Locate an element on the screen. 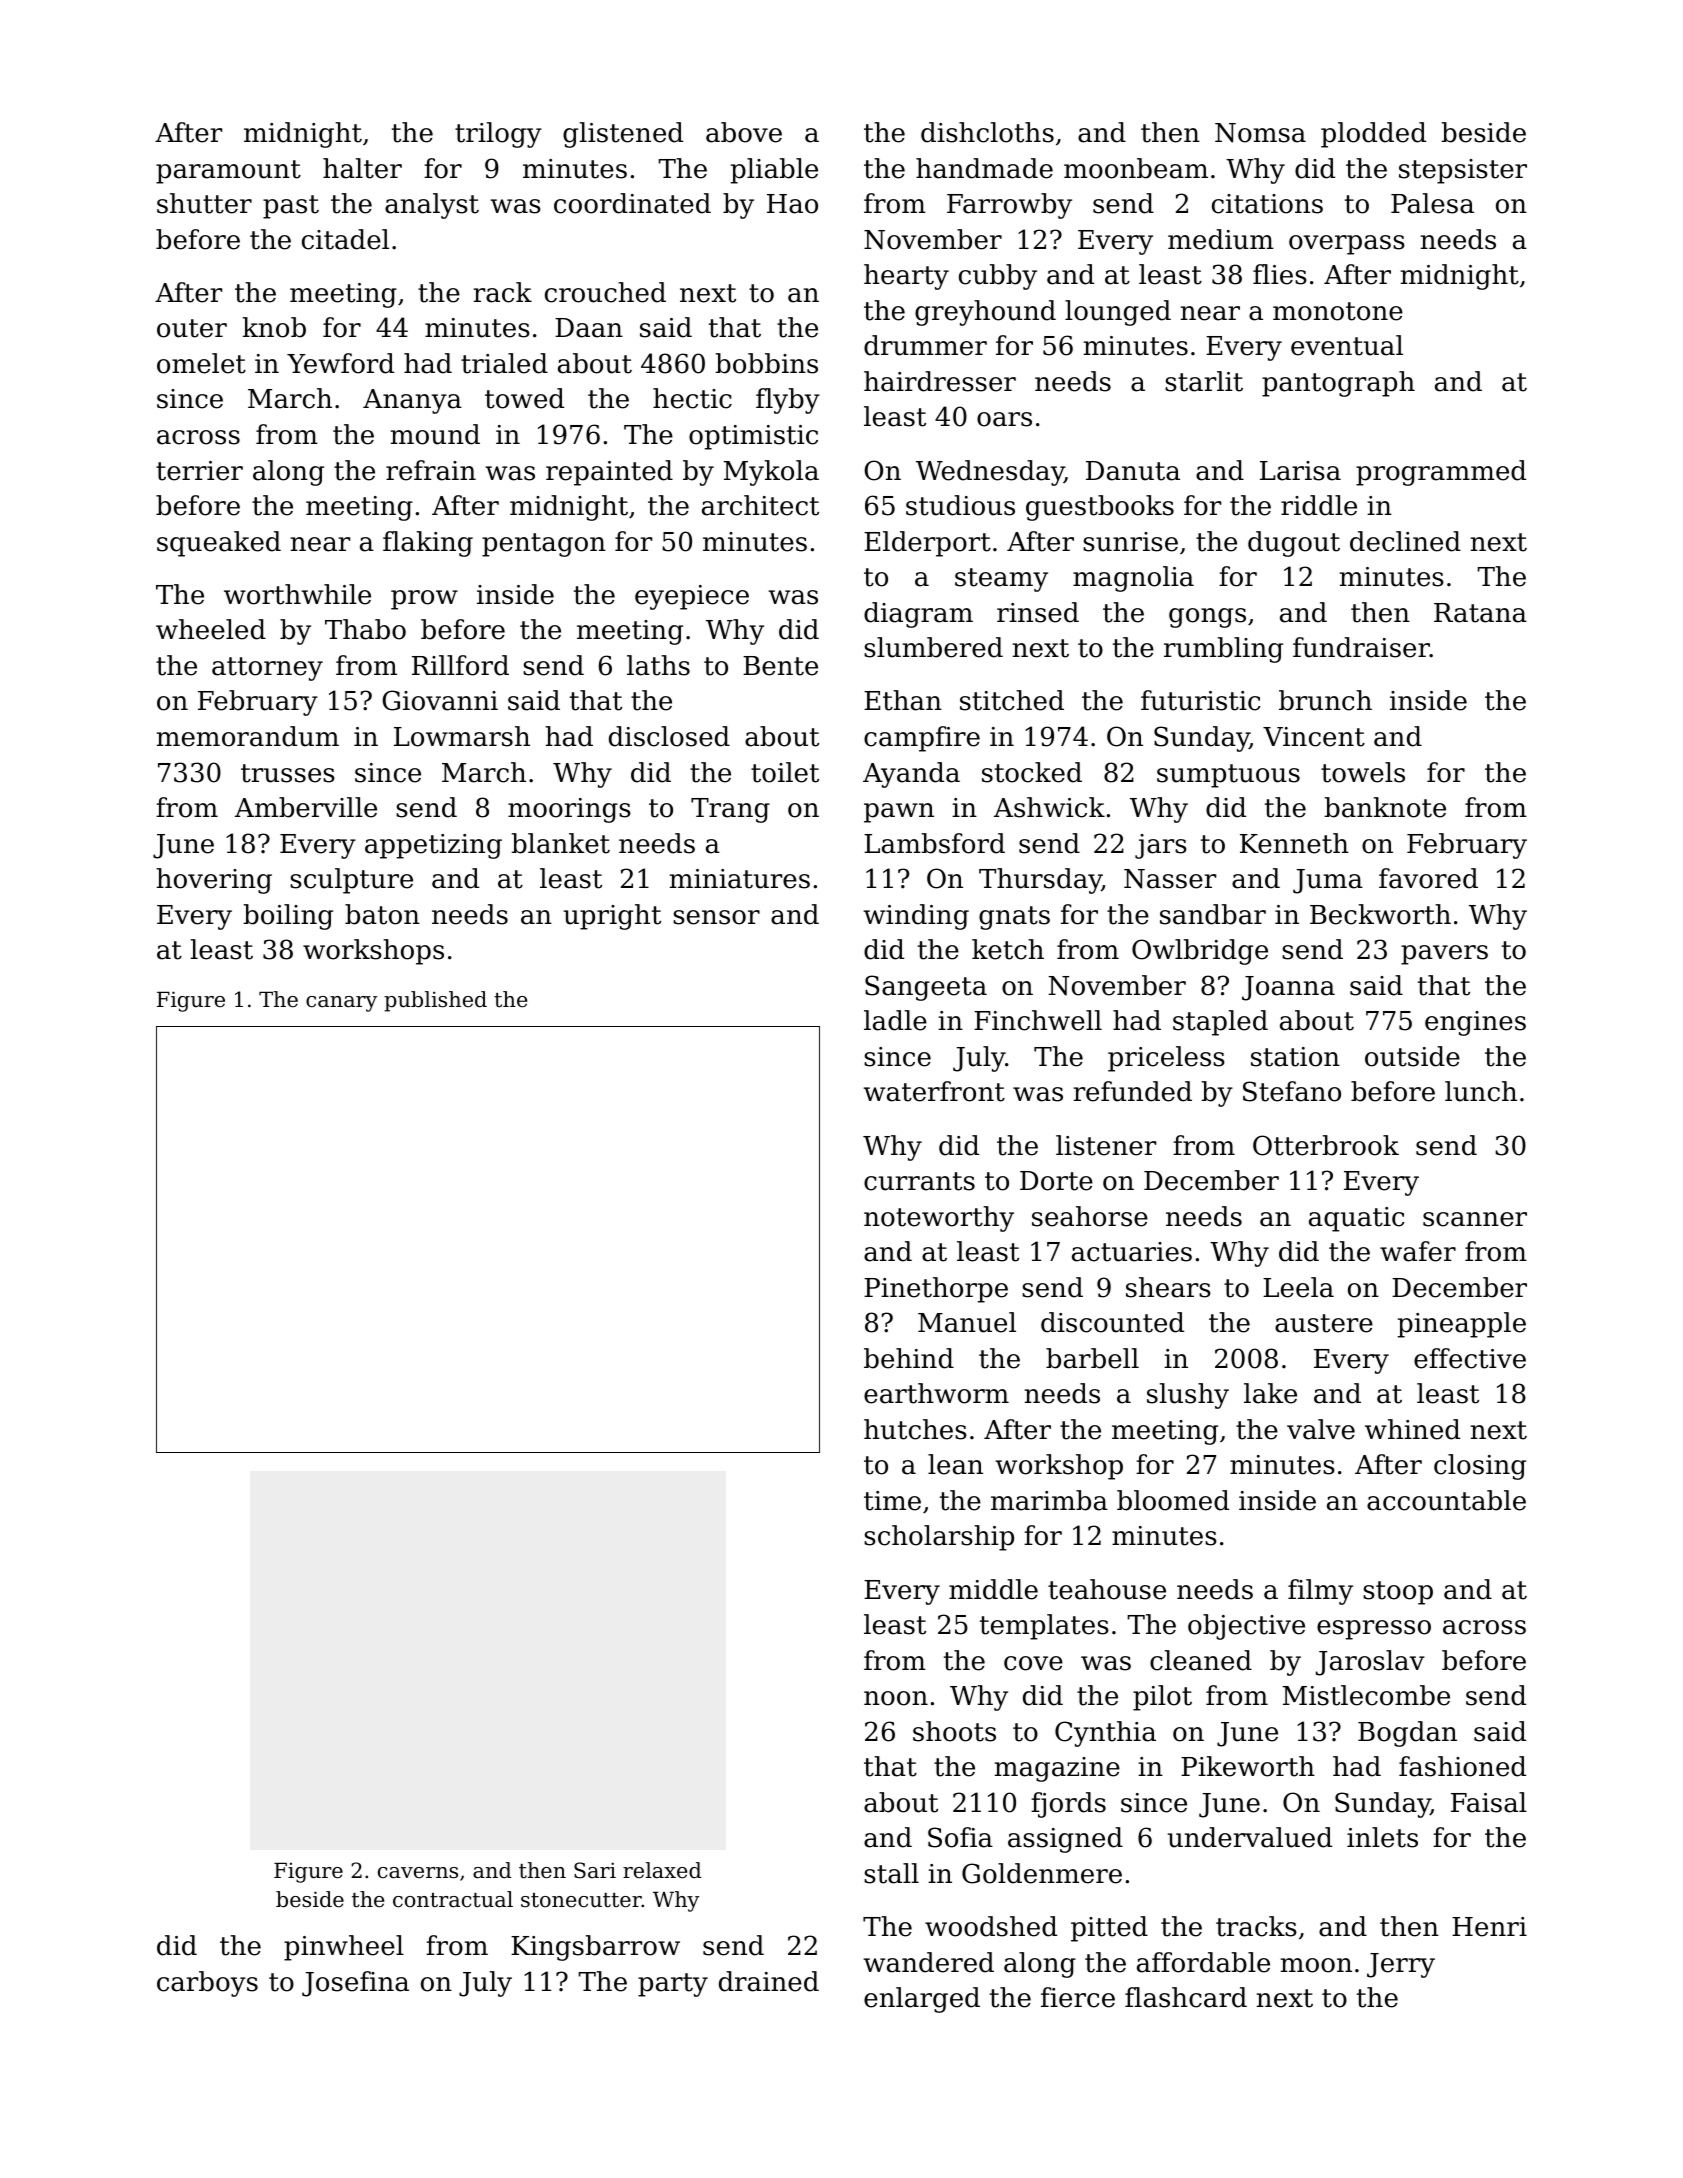 This screenshot has height=2178, width=1683. halter is located at coordinates (362, 168).
